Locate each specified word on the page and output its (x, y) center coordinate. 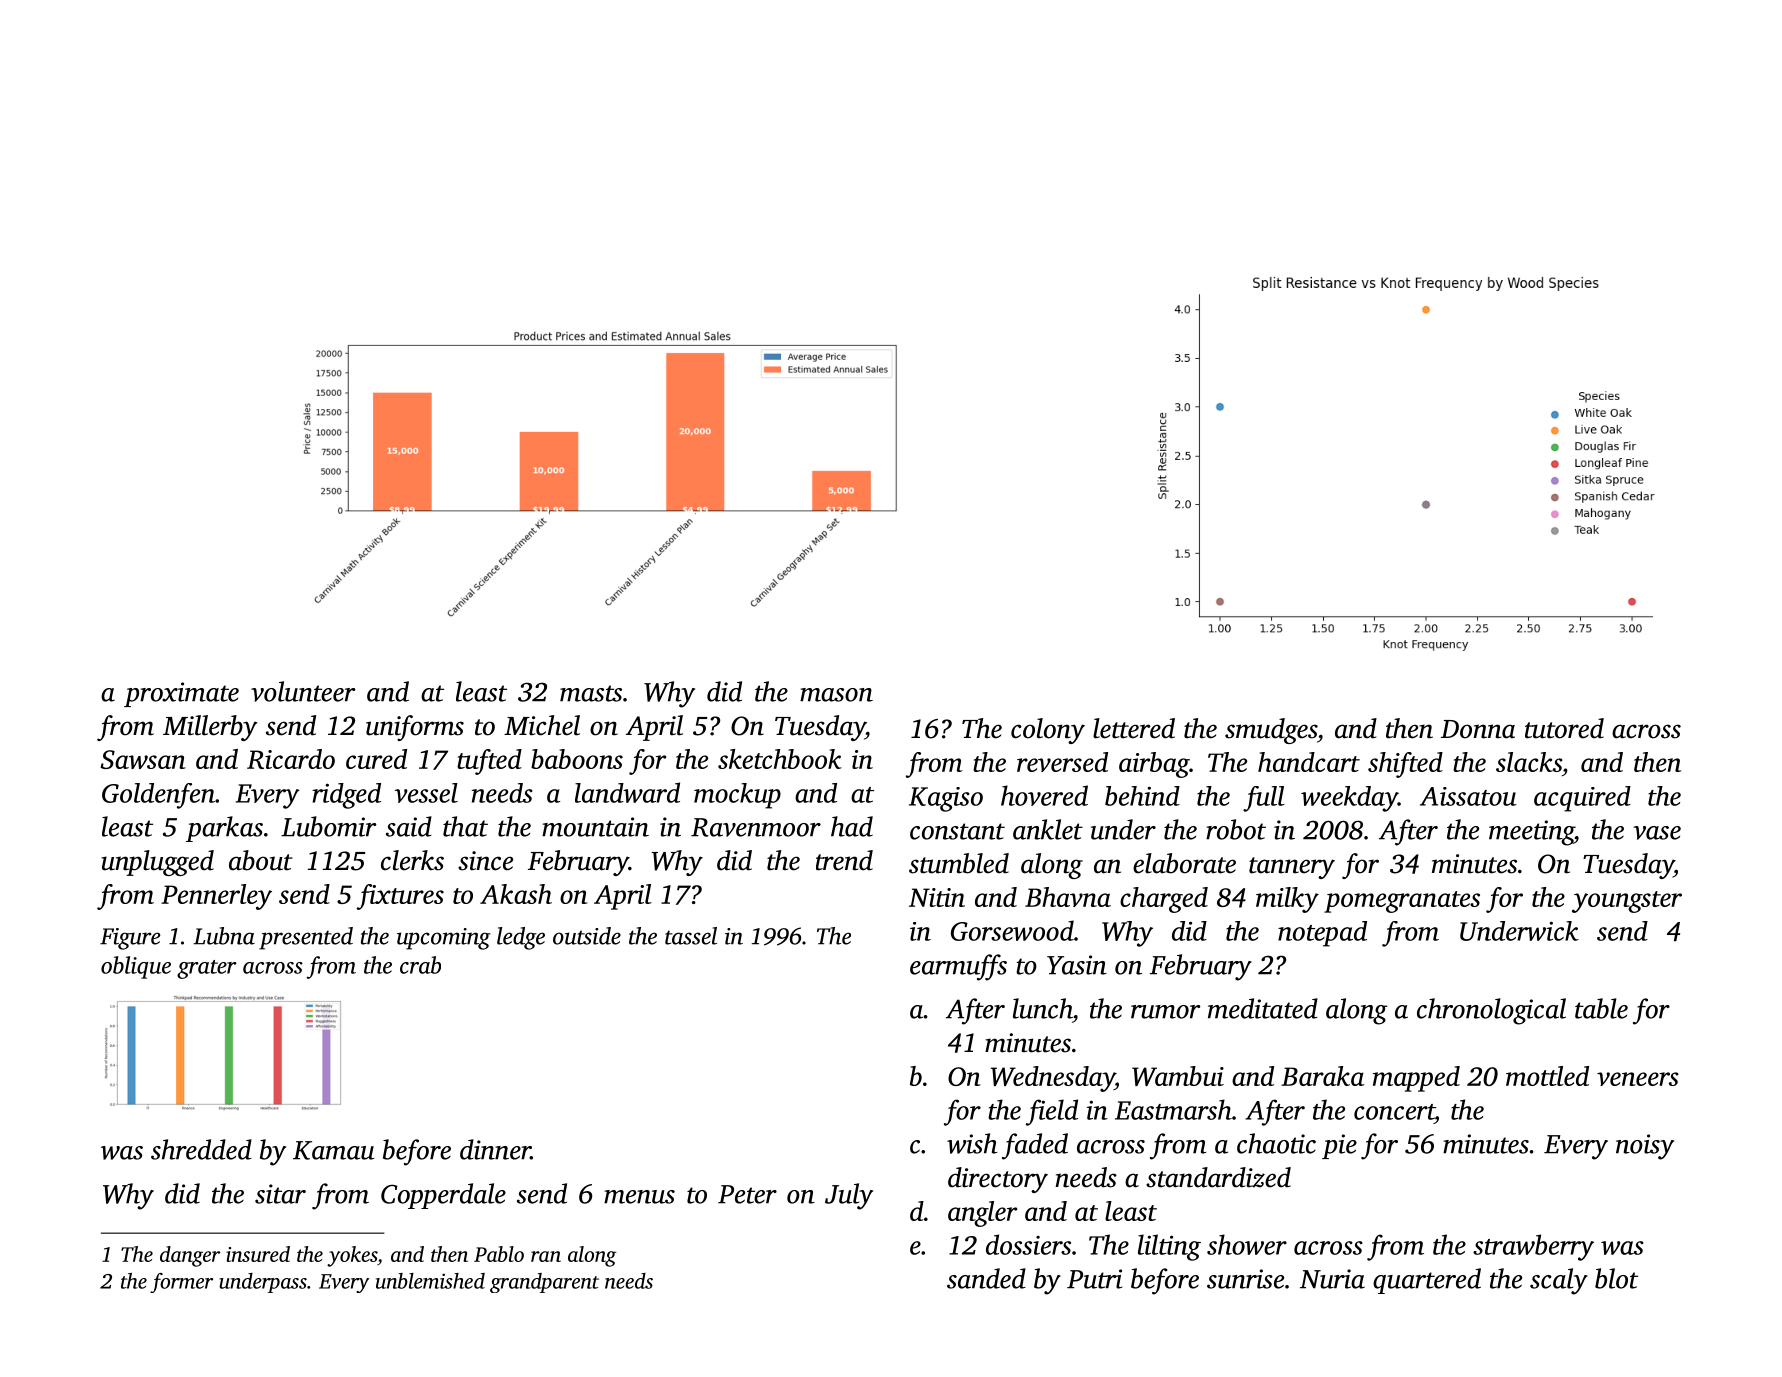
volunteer (303, 691)
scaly (1559, 1281)
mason (836, 695)
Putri (1094, 1279)
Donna (1478, 729)
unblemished (430, 1281)
